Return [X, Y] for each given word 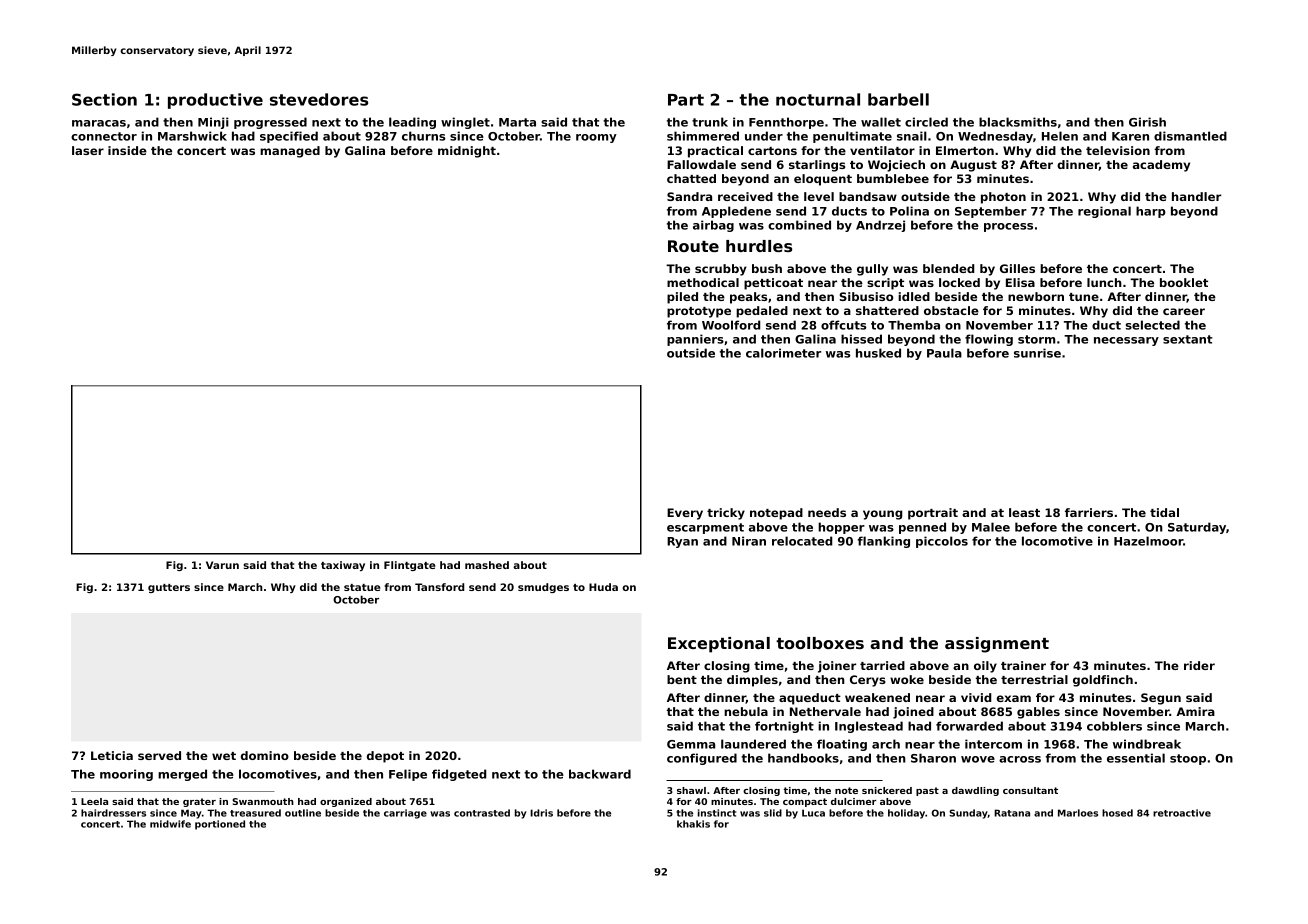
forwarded [969, 726]
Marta [517, 122]
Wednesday [995, 137]
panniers [695, 340]
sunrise [1037, 353]
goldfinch [1103, 681]
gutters [169, 588]
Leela [94, 801]
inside [127, 150]
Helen [1060, 136]
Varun [222, 565]
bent [682, 679]
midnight [467, 152]
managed [290, 152]
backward [600, 774]
